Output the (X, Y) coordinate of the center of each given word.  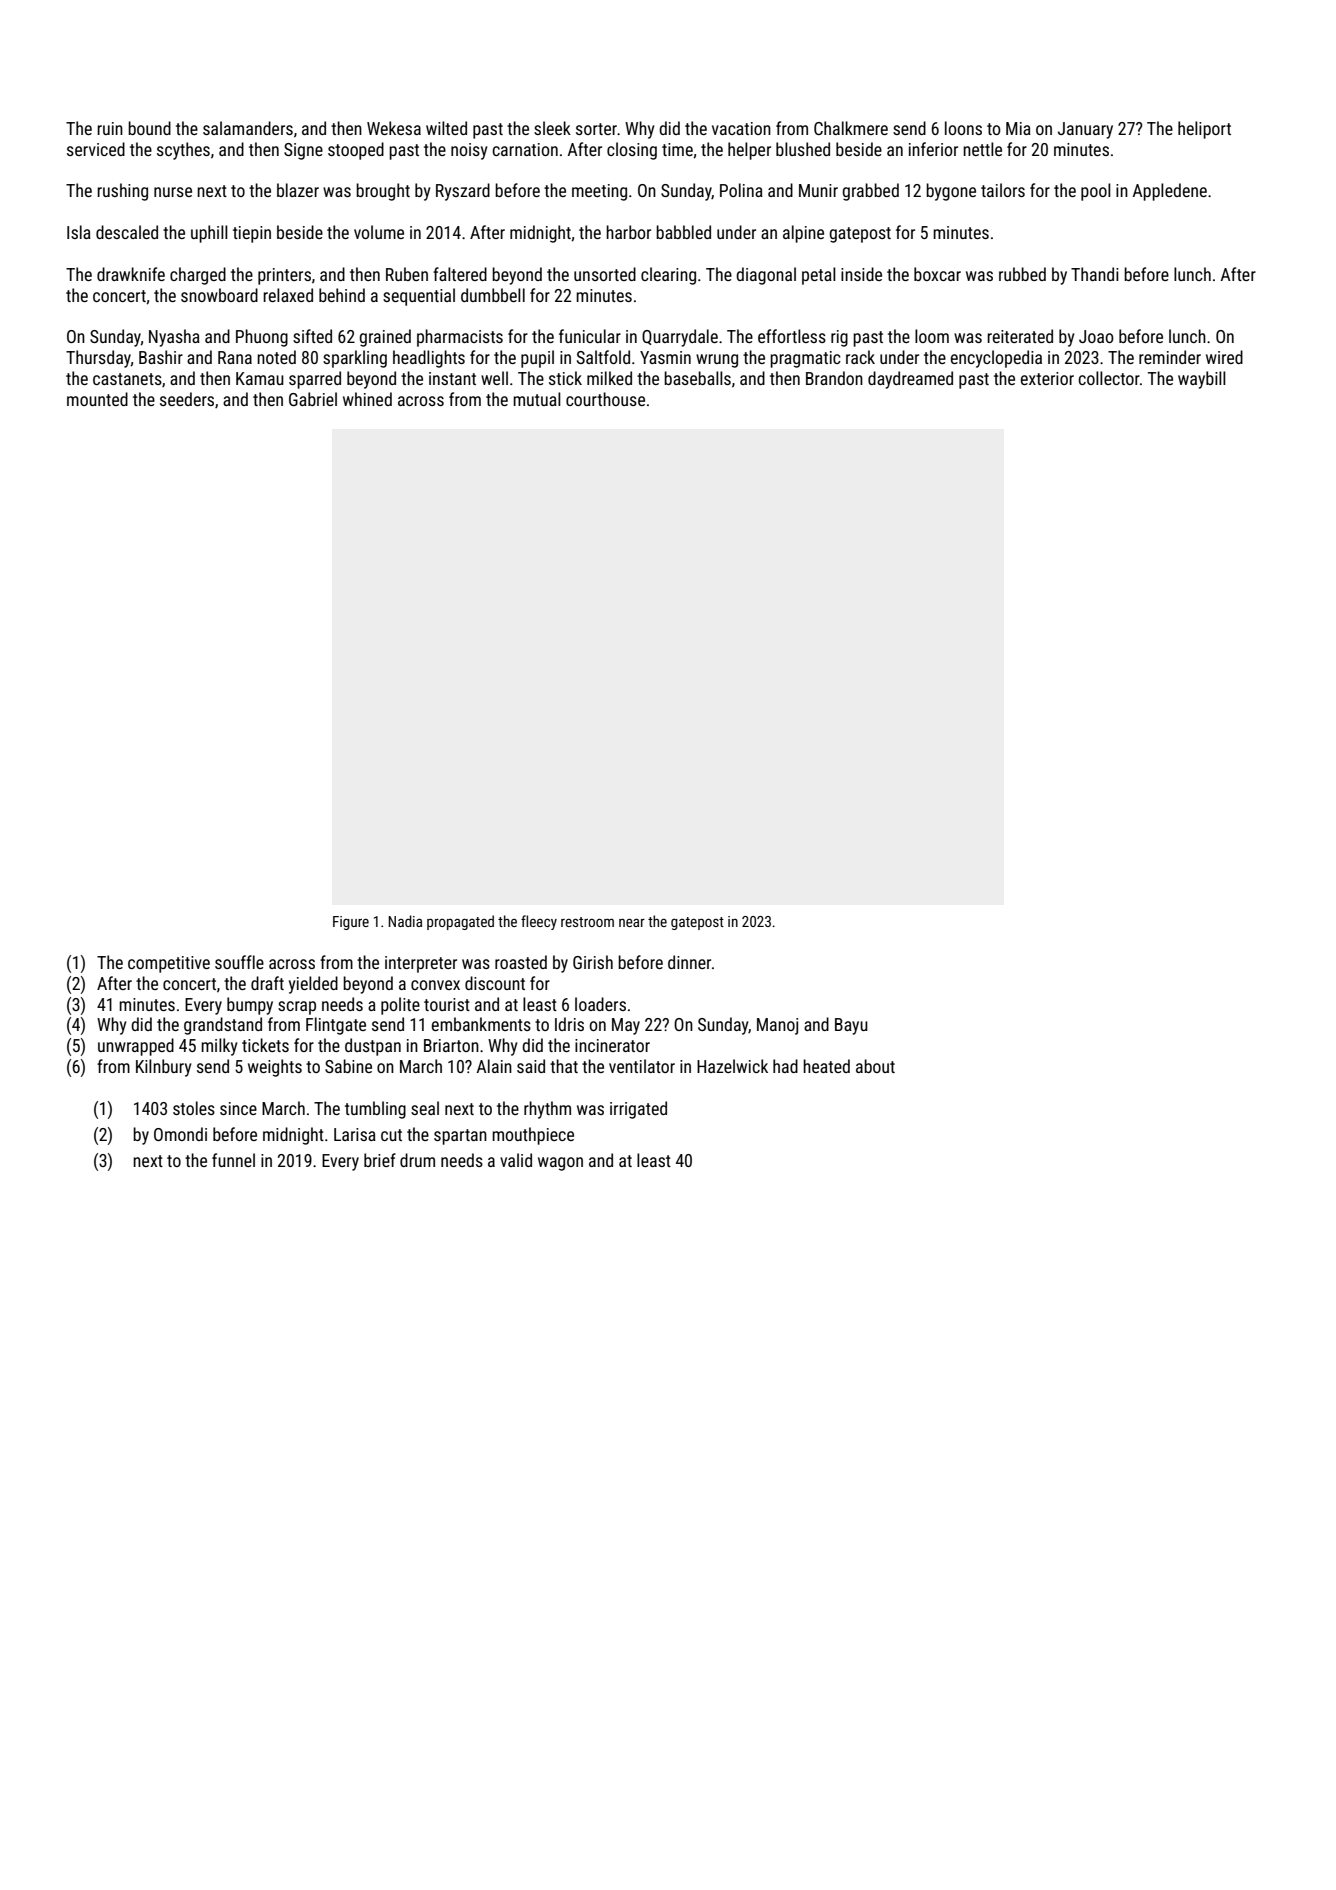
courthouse (605, 399)
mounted (97, 399)
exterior (1047, 378)
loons (963, 128)
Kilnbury (164, 1068)
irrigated (638, 1110)
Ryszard (463, 192)
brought (383, 192)
